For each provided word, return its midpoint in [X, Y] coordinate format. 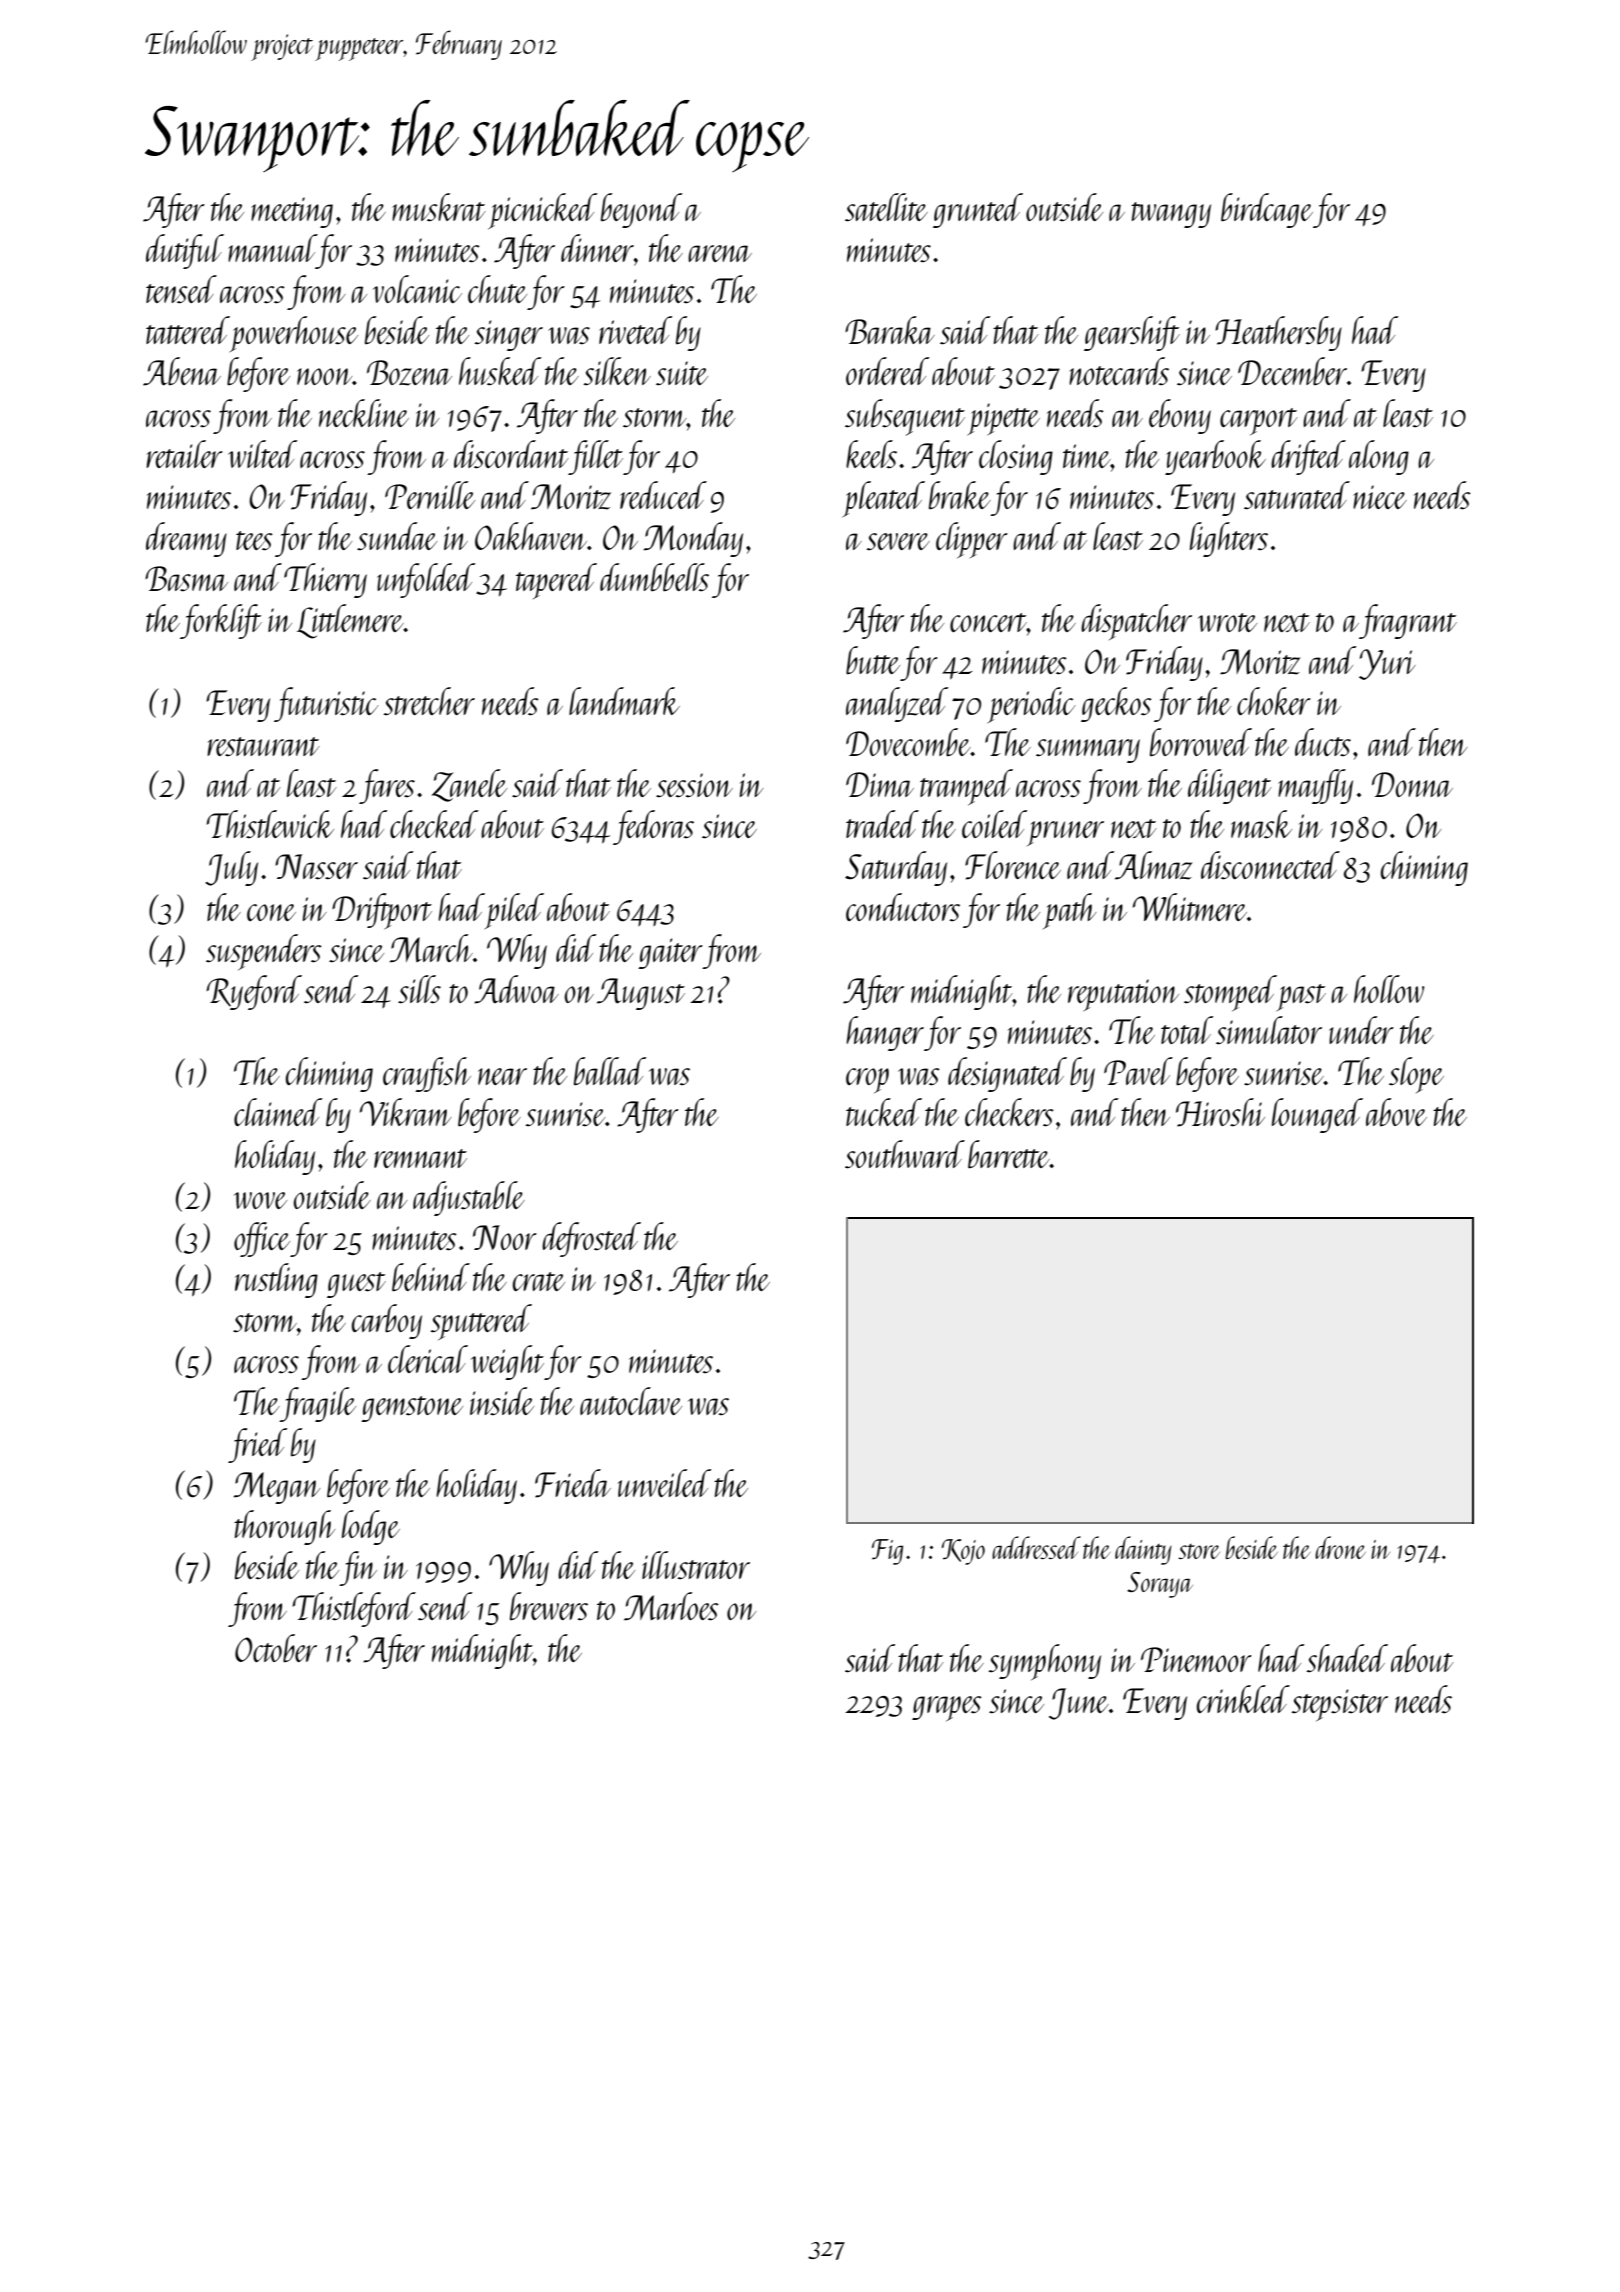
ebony [1180, 416]
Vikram [406, 1112]
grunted [978, 210]
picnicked [542, 211]
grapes [947, 1708]
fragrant [1408, 621]
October [276, 1648]
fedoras [653, 827]
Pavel [1138, 1071]
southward [905, 1154]
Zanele [469, 785]
